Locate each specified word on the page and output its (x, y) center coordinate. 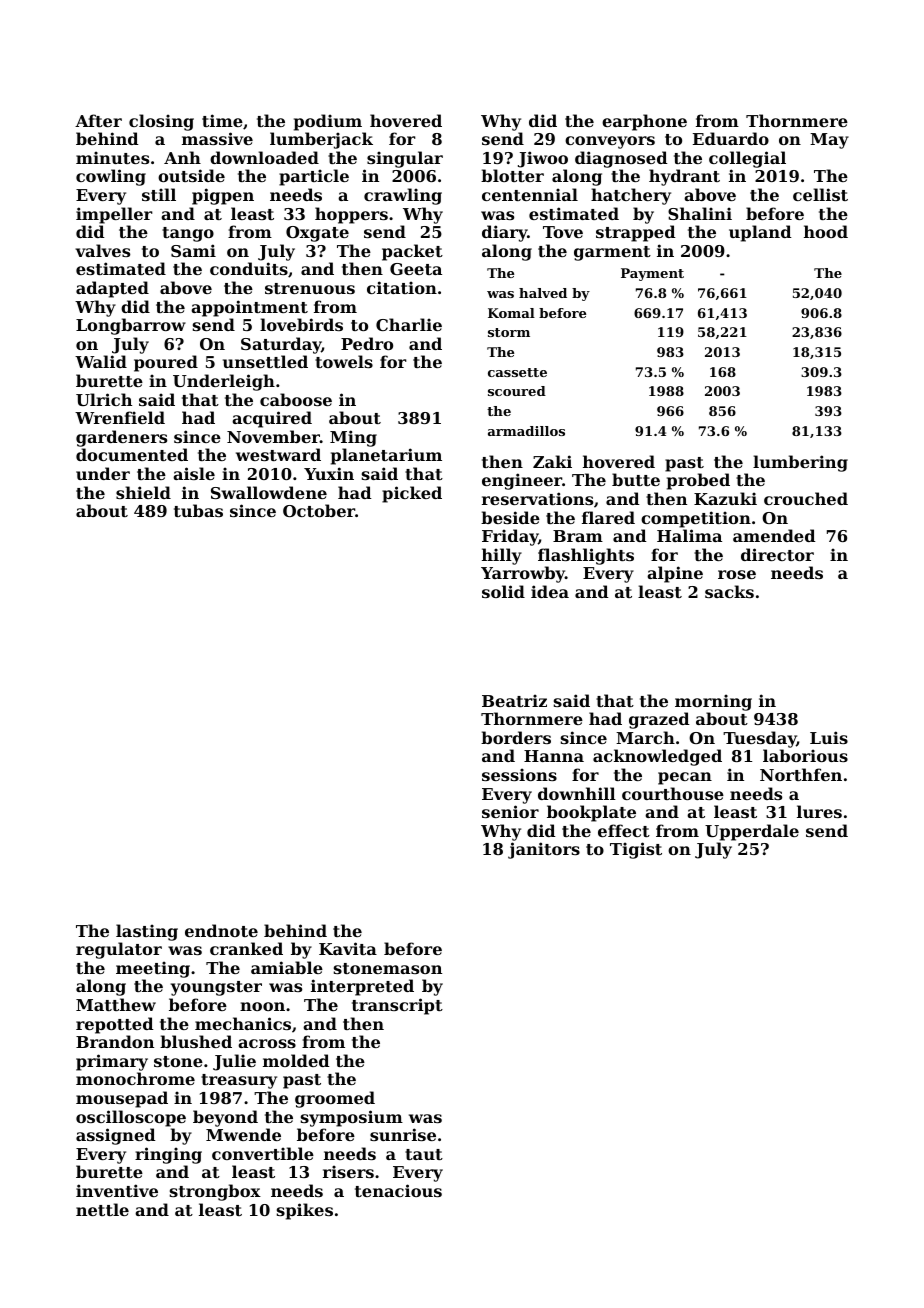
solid (503, 591)
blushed (196, 1041)
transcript (397, 1006)
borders (516, 737)
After (98, 120)
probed (698, 481)
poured (166, 363)
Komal (511, 313)
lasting (147, 932)
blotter (512, 175)
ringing (168, 1155)
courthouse (673, 793)
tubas (198, 510)
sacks (729, 591)
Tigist (636, 850)
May (829, 141)
